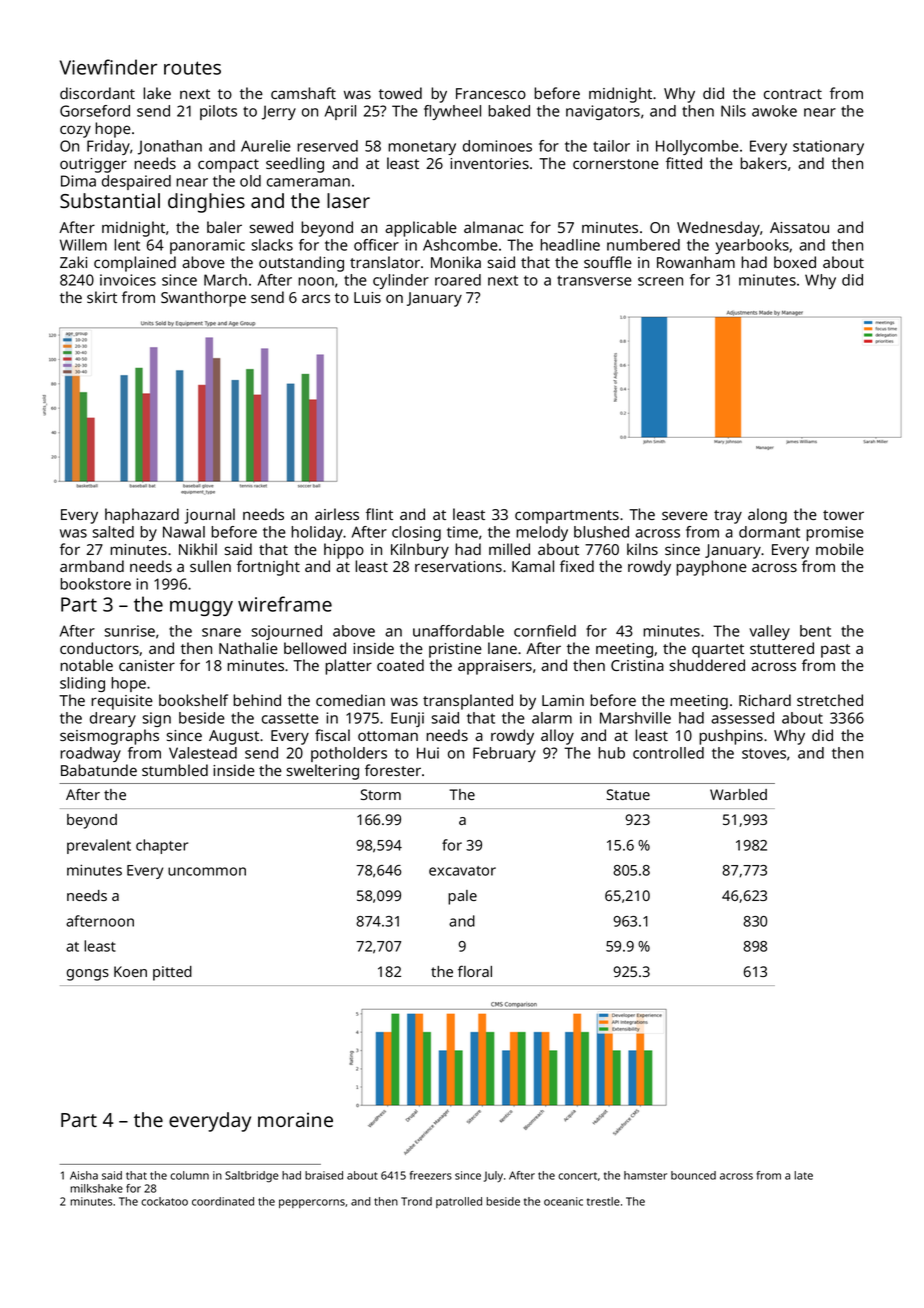  I want to click on Trond, so click(416, 1201).
